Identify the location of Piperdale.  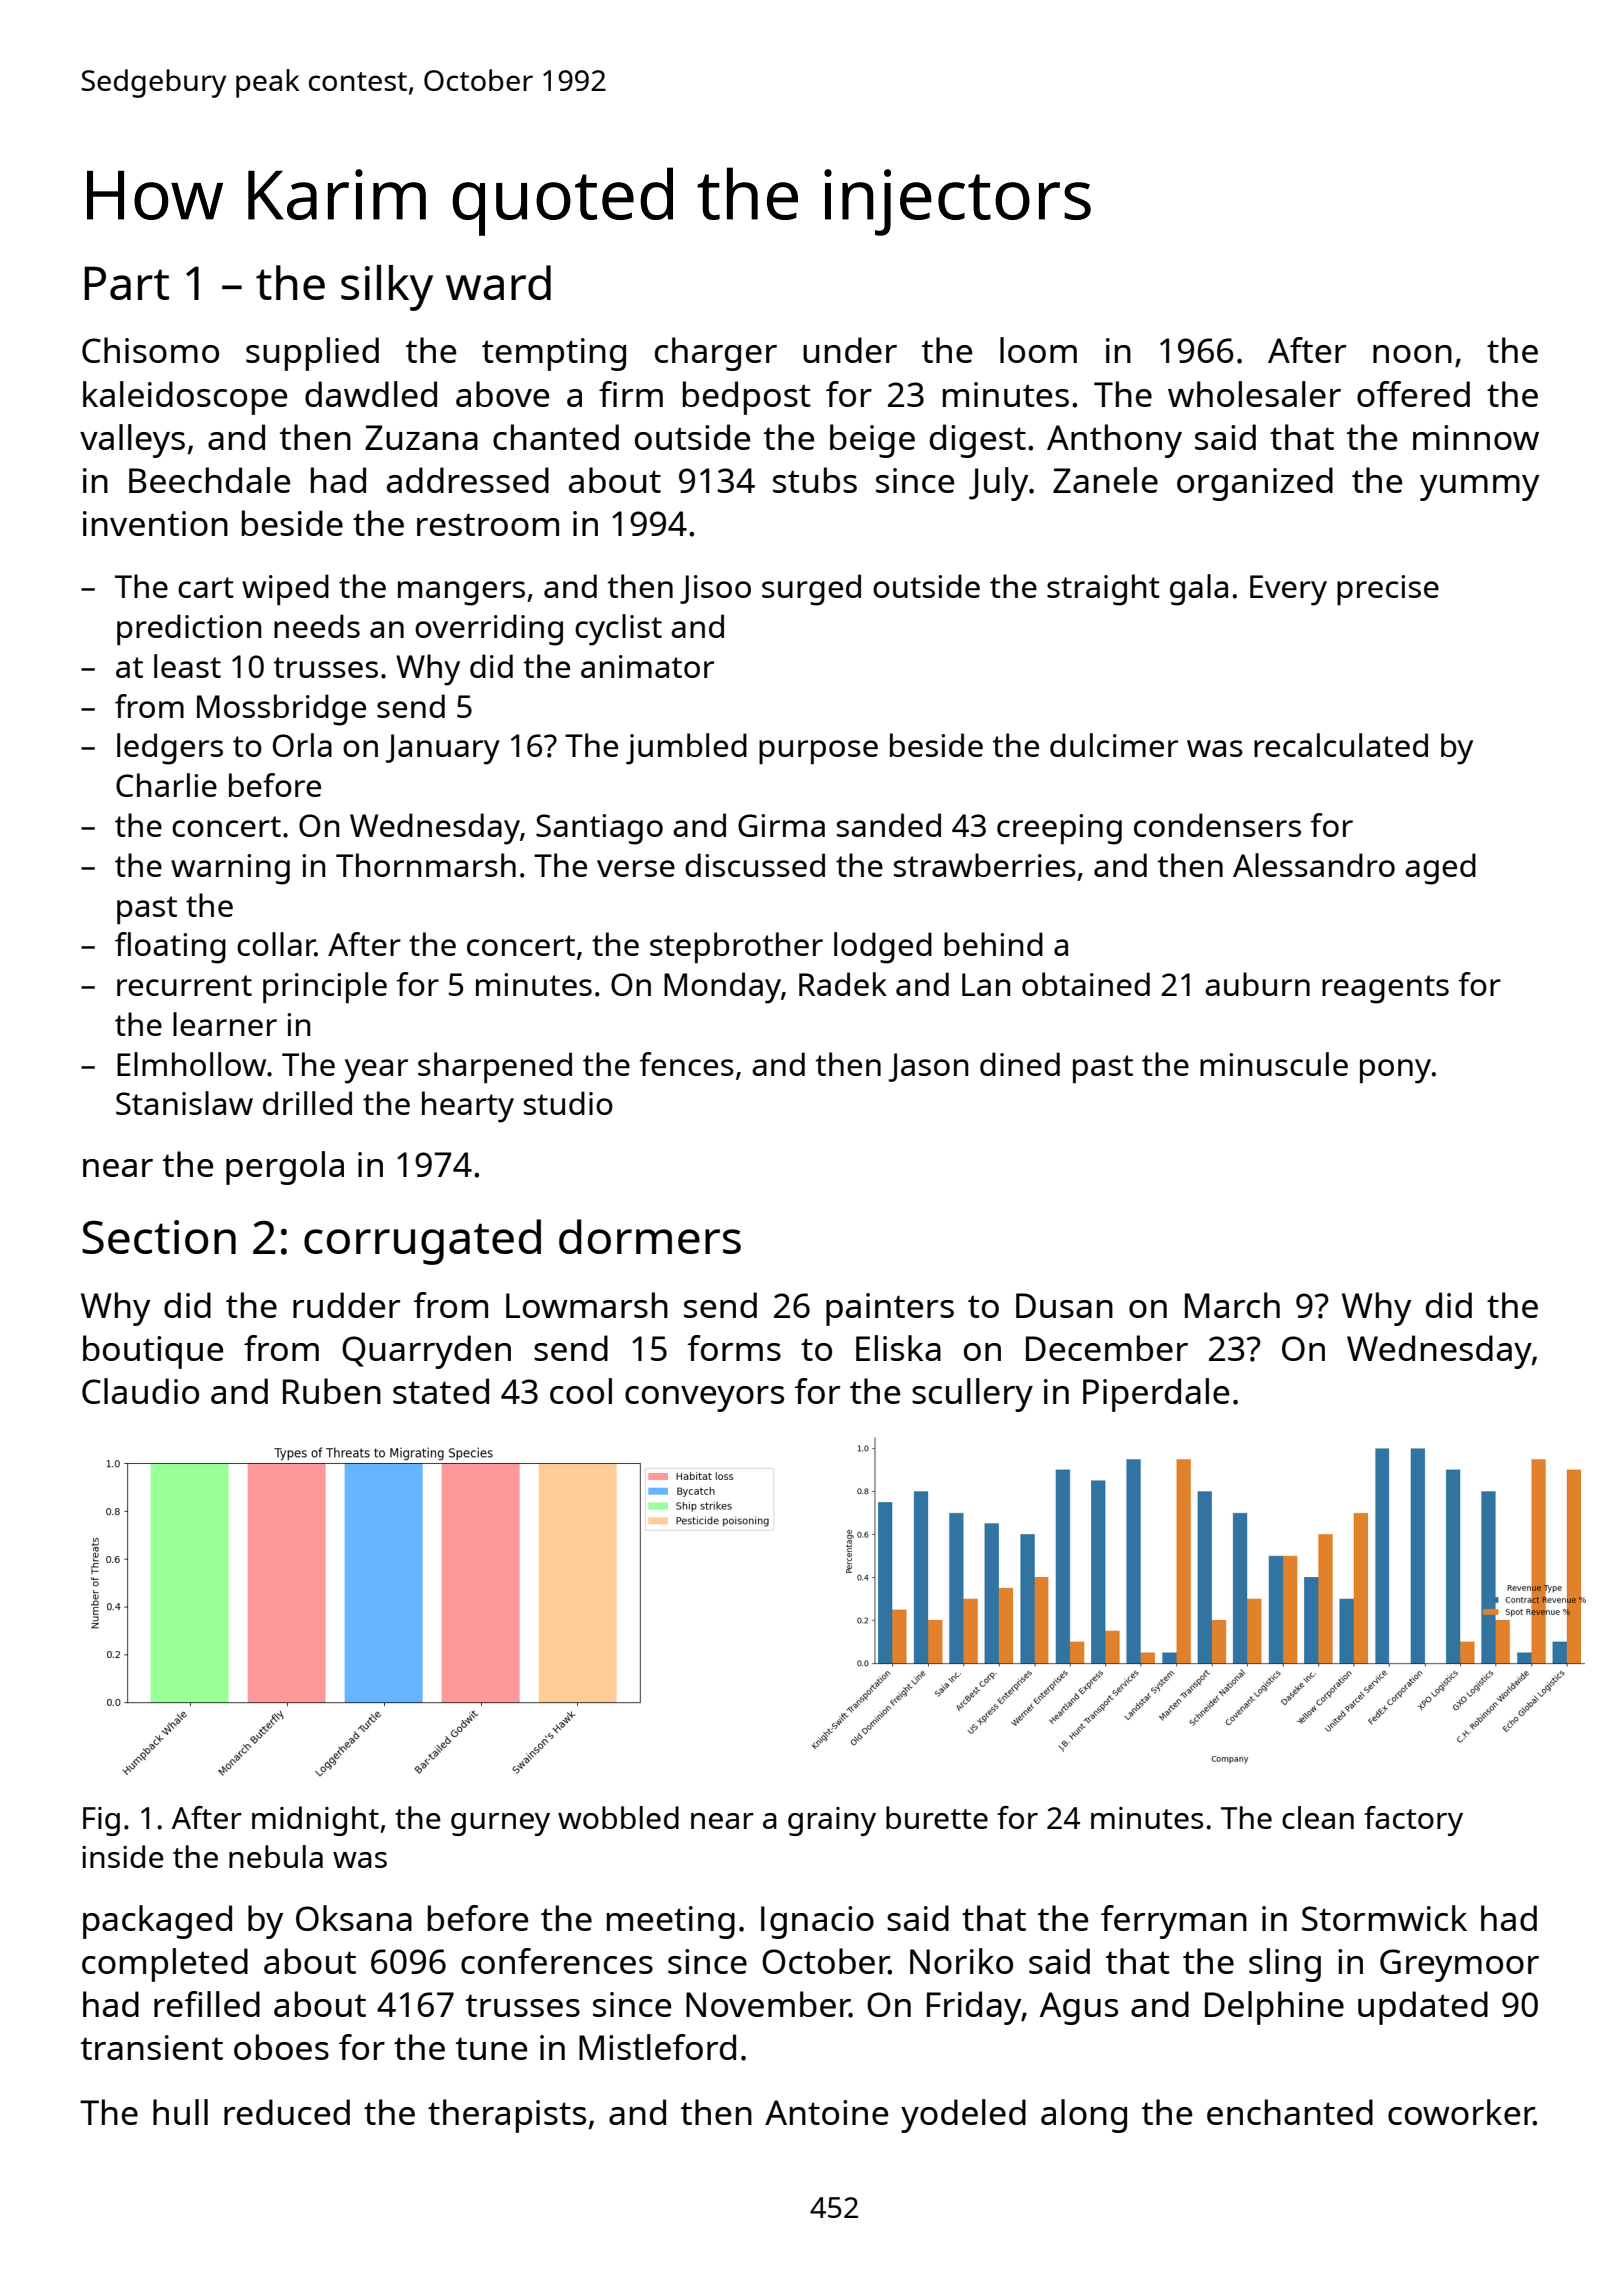
(1156, 1395).
